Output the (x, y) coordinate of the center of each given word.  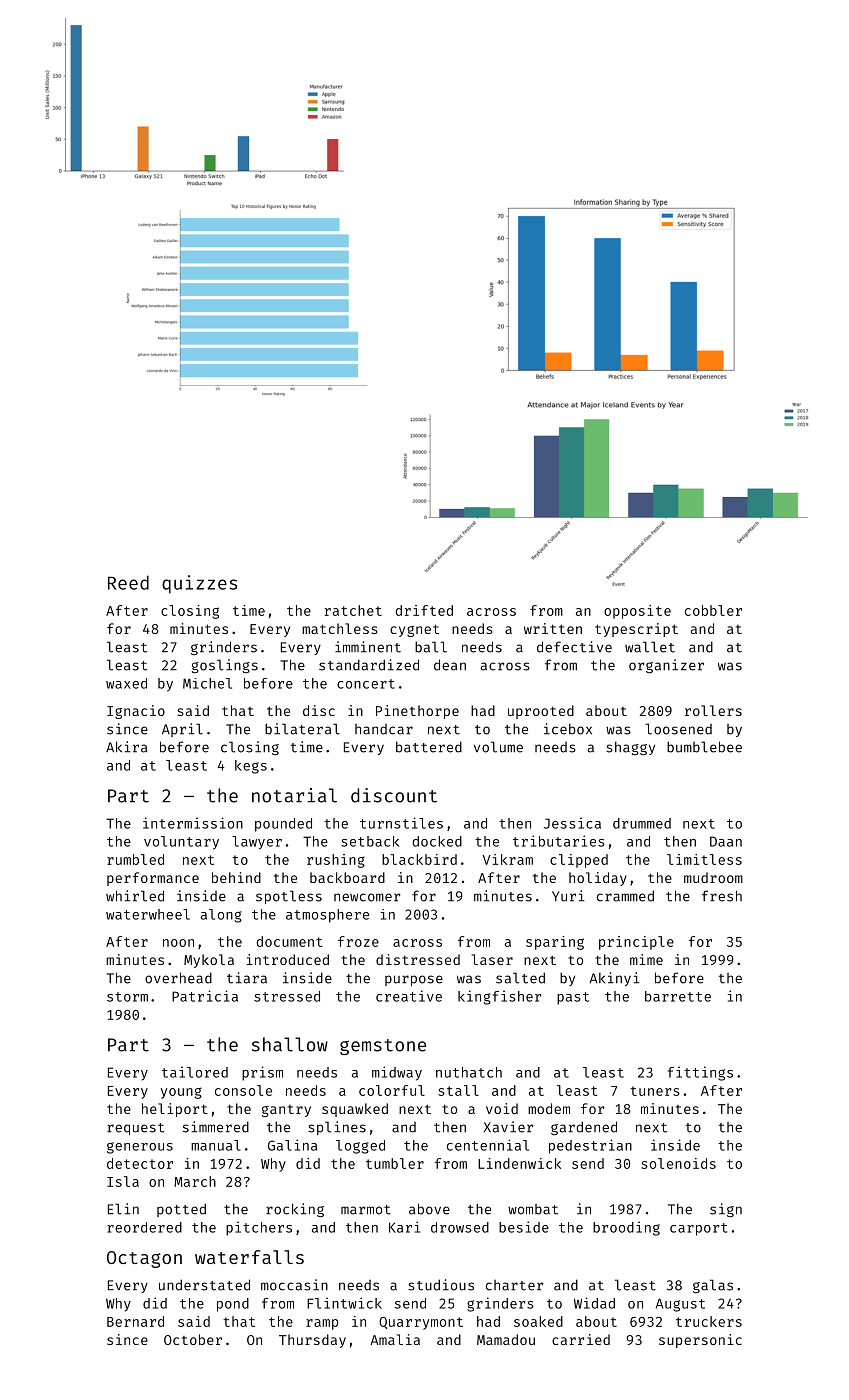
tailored (195, 1072)
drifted (424, 610)
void (502, 1108)
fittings (700, 1073)
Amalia (395, 1339)
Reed (128, 582)
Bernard (135, 1321)
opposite (637, 612)
